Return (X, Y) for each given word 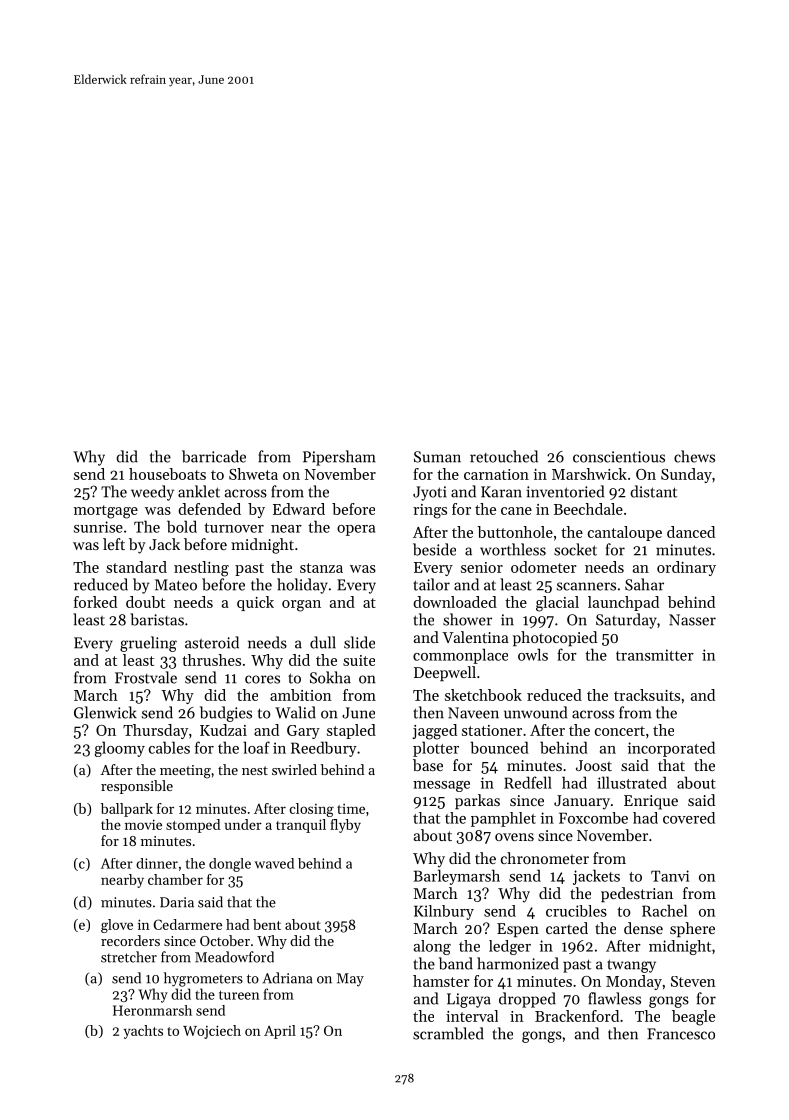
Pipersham (339, 458)
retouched (504, 456)
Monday (634, 982)
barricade (214, 456)
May (350, 980)
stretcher (129, 957)
